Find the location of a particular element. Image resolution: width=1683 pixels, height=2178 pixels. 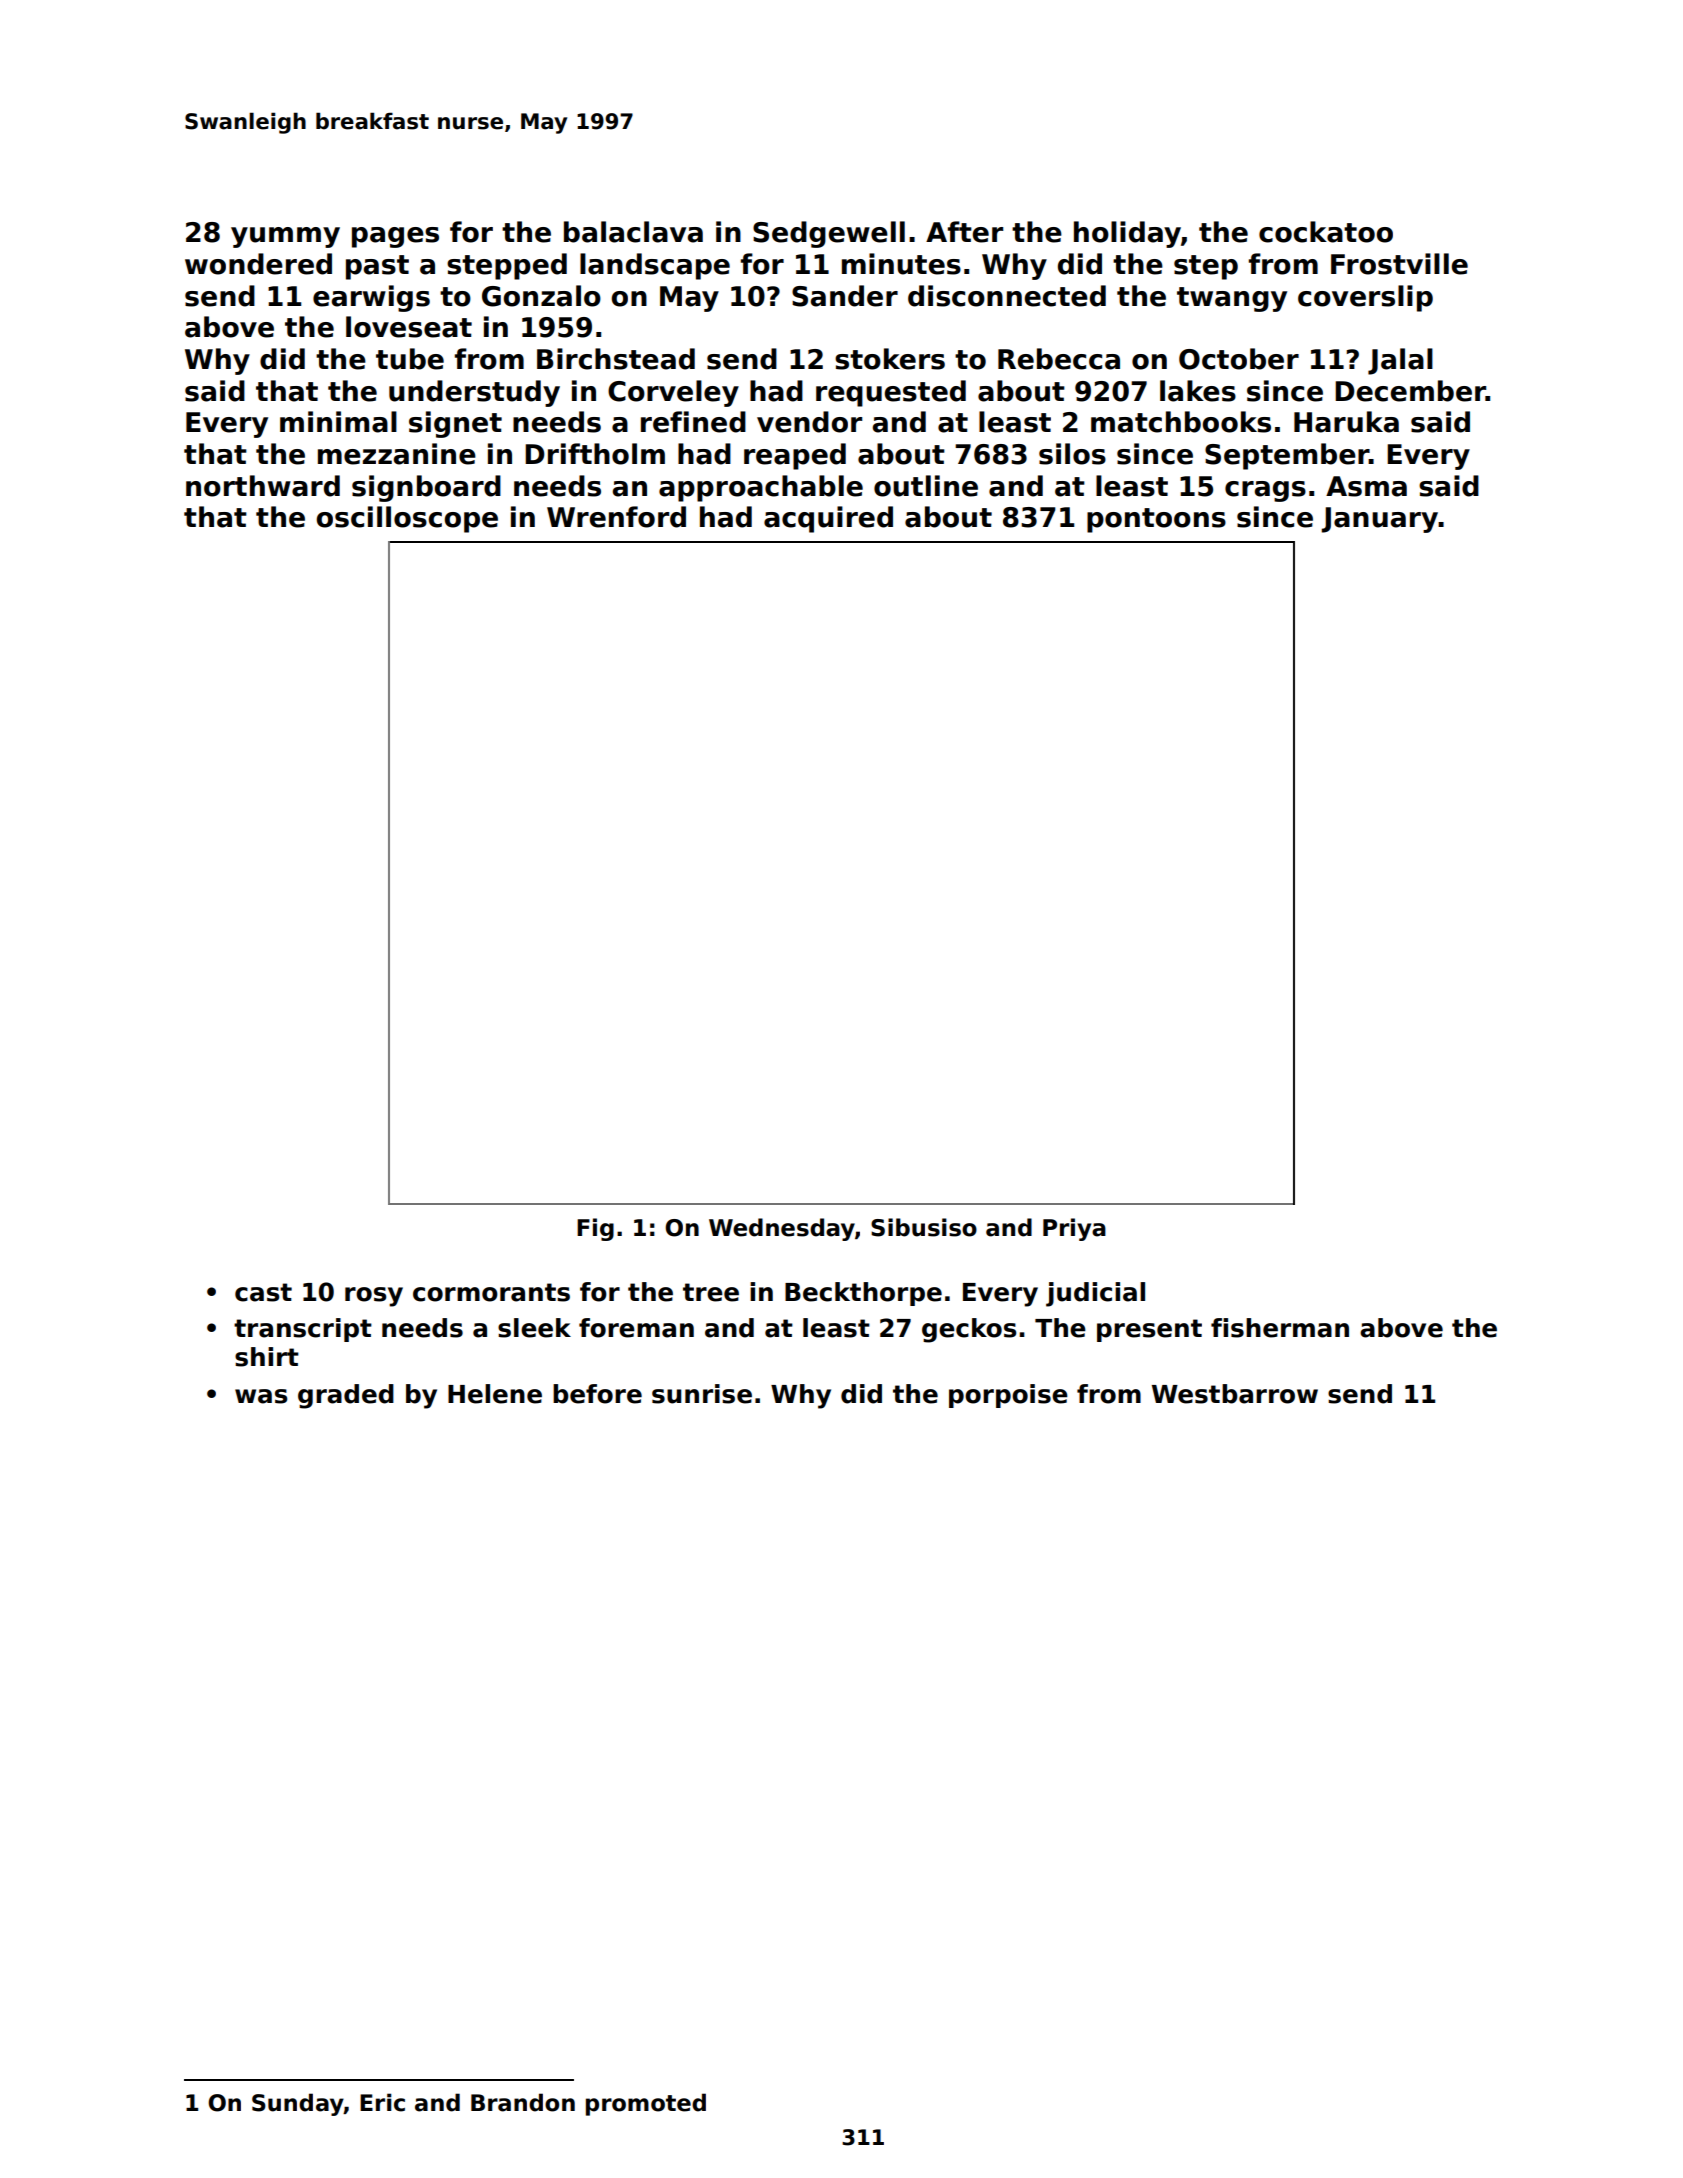

fisherman is located at coordinates (1280, 1328).
